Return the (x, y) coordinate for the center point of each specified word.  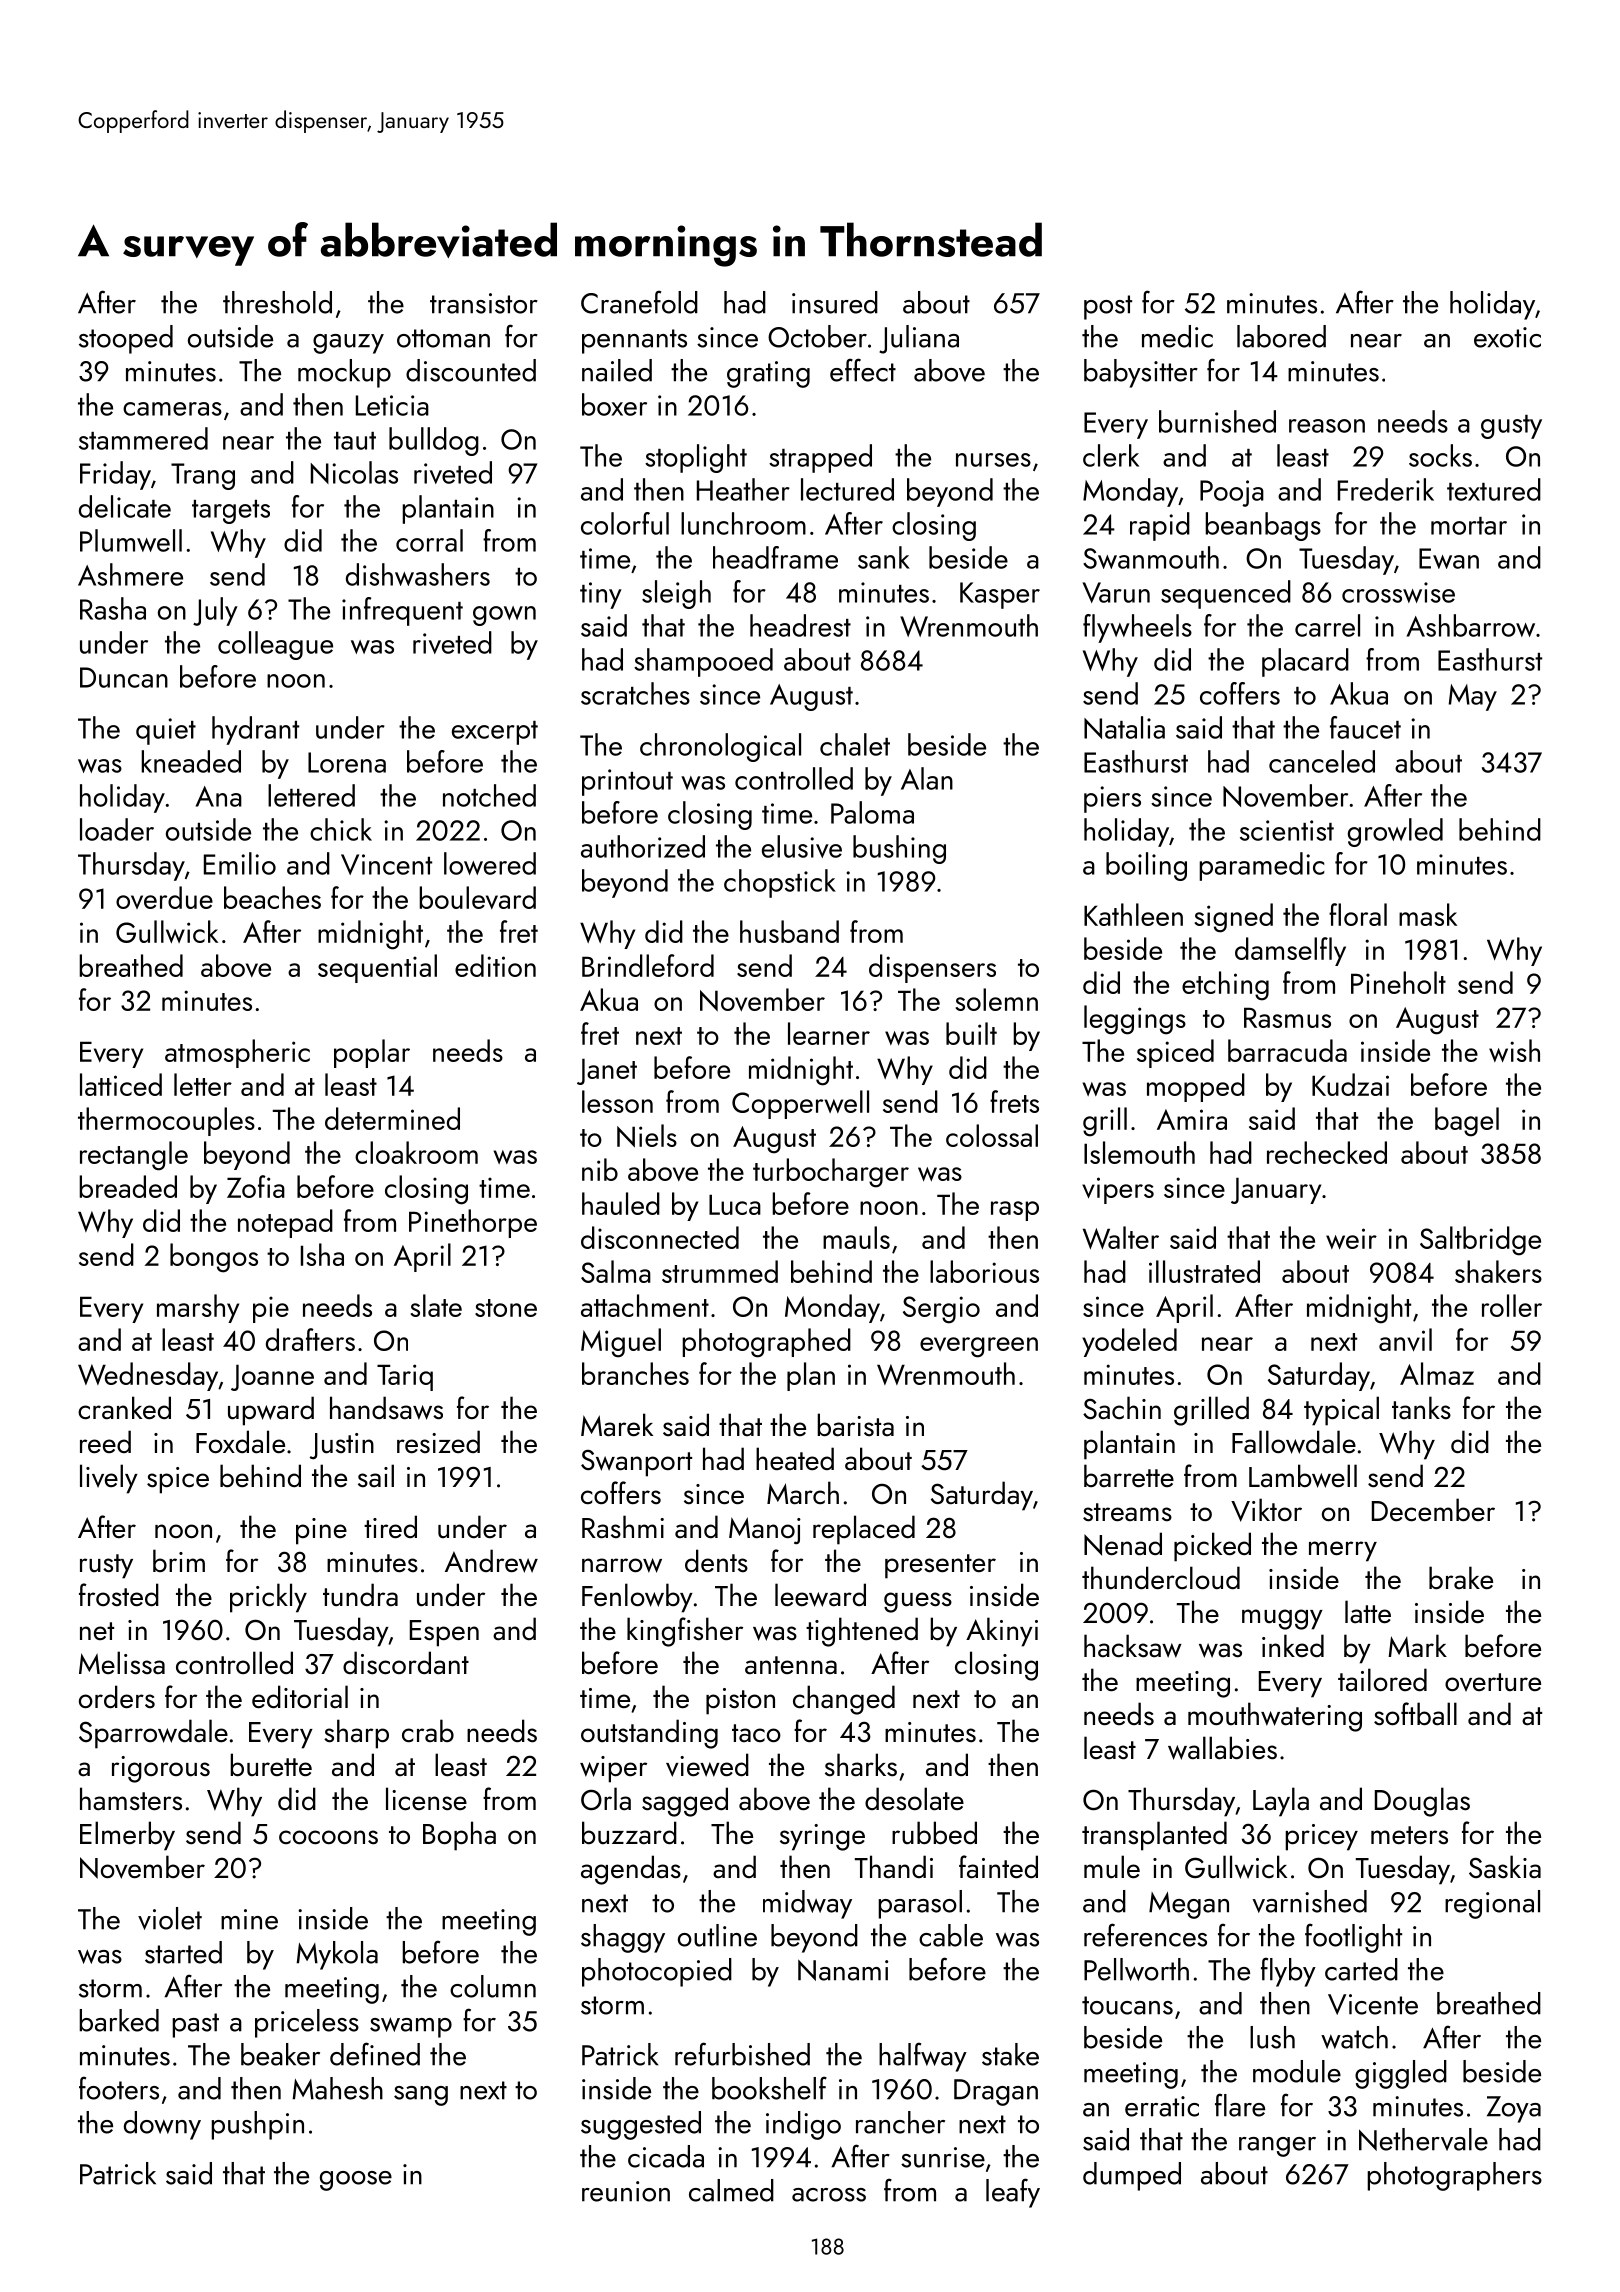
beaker (280, 2054)
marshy (198, 1308)
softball (1415, 1714)
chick (341, 829)
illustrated (1204, 1271)
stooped (126, 339)
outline (717, 1935)
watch (1354, 2037)
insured (835, 302)
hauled (621, 1203)
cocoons (328, 1837)
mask (1428, 914)
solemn (997, 999)
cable (951, 1935)
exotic (1507, 337)
